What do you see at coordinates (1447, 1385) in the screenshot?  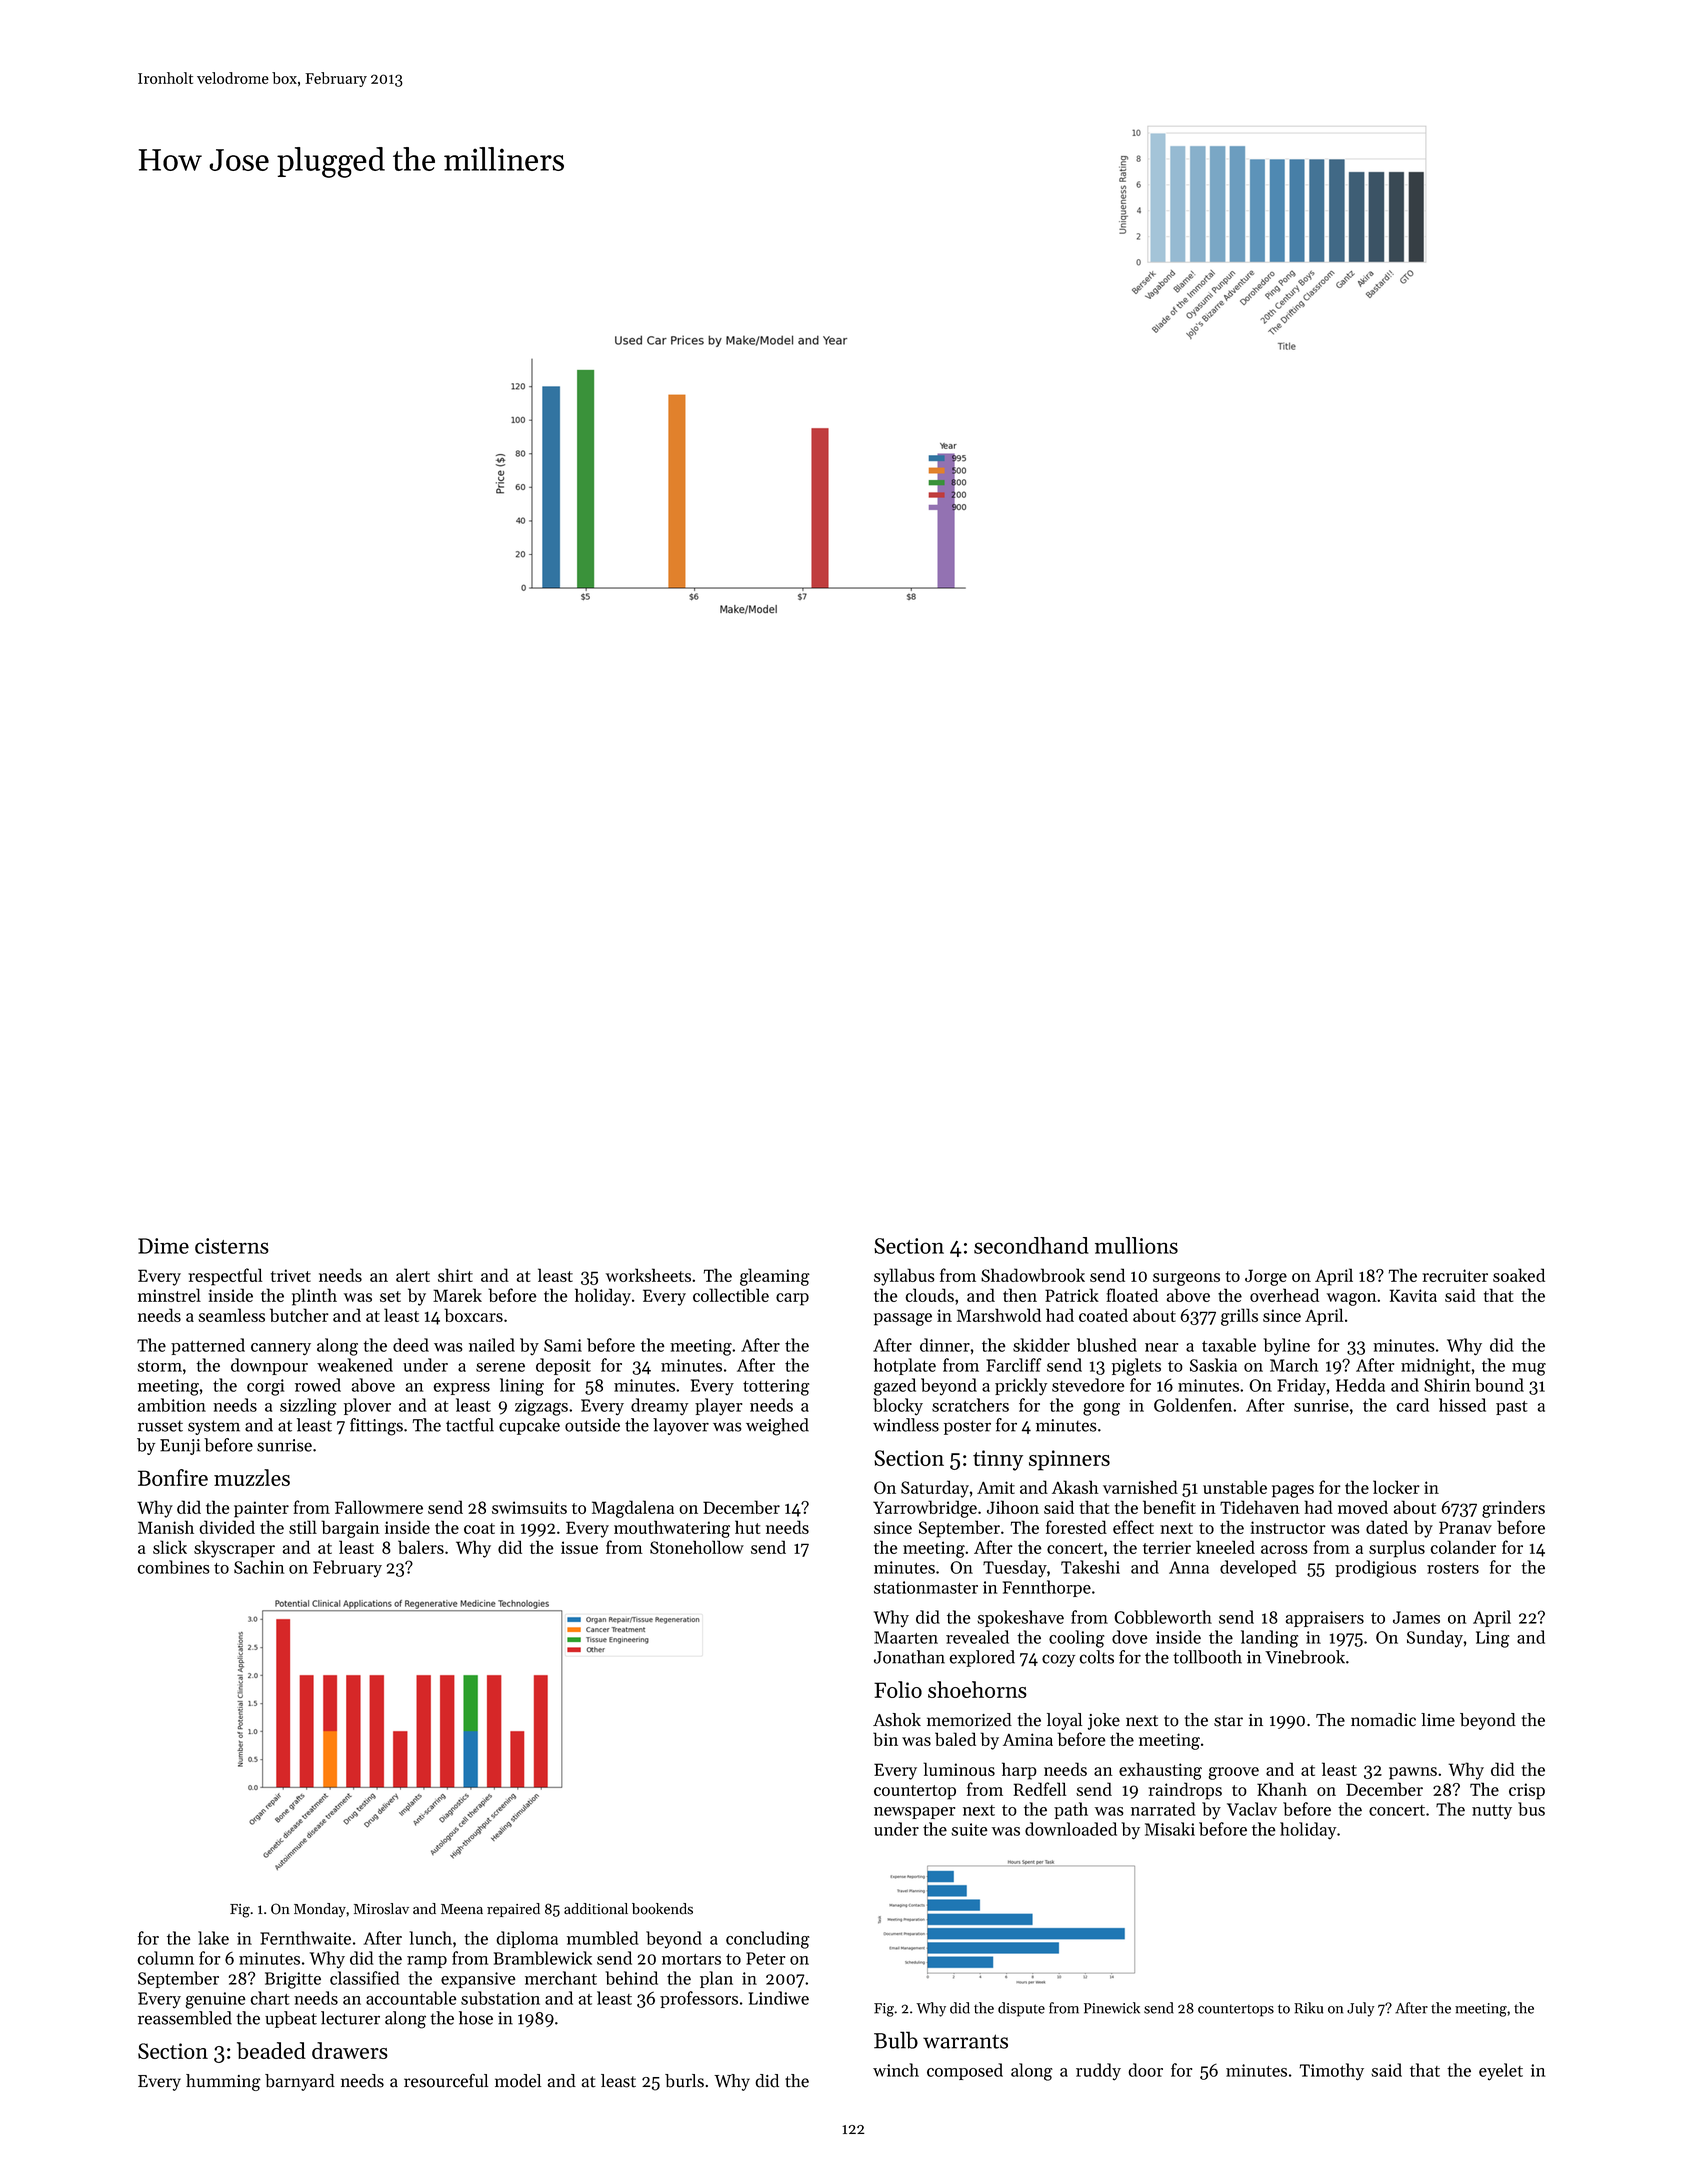 I see `Shirin` at bounding box center [1447, 1385].
